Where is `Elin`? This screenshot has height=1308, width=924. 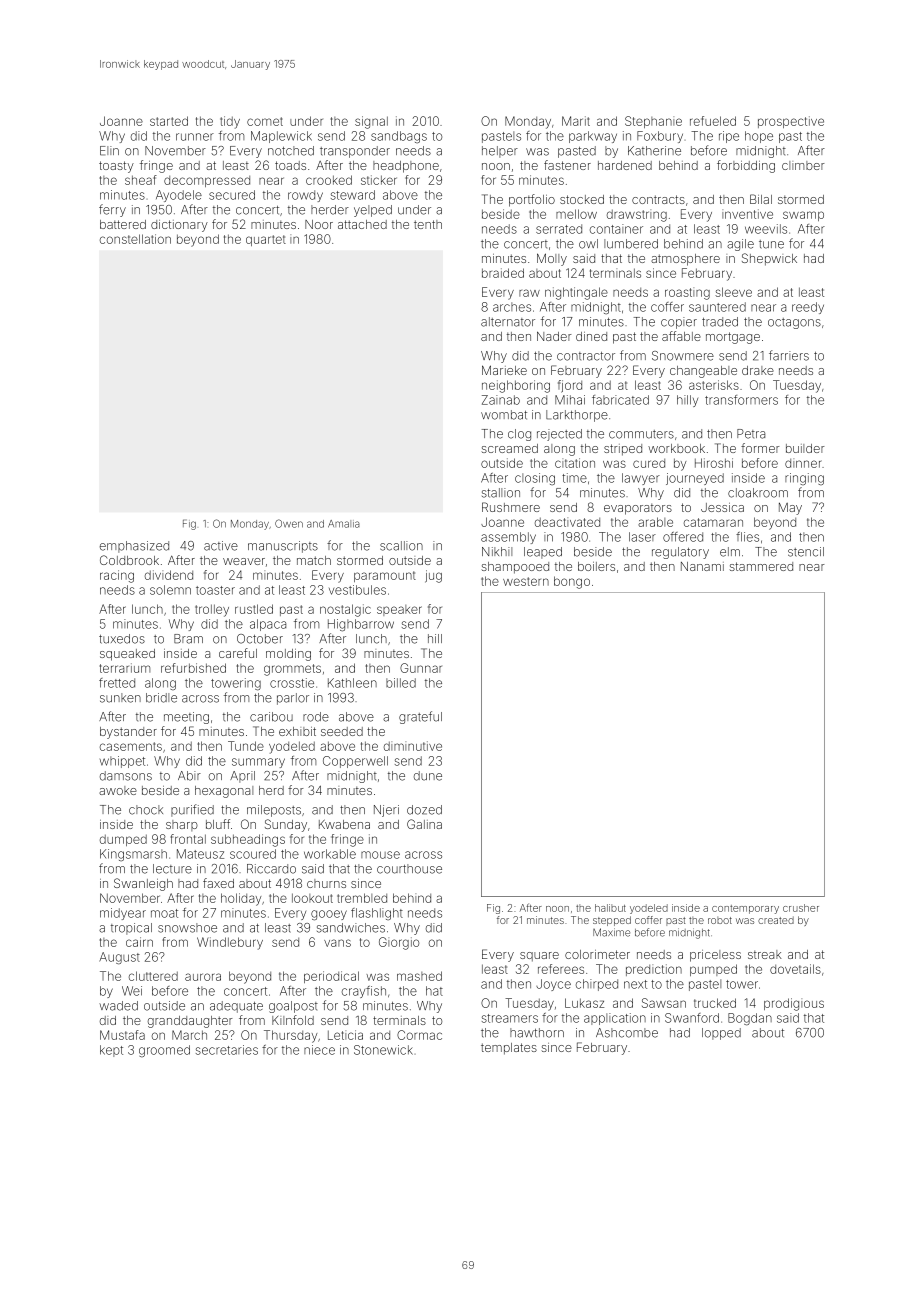 Elin is located at coordinates (109, 151).
